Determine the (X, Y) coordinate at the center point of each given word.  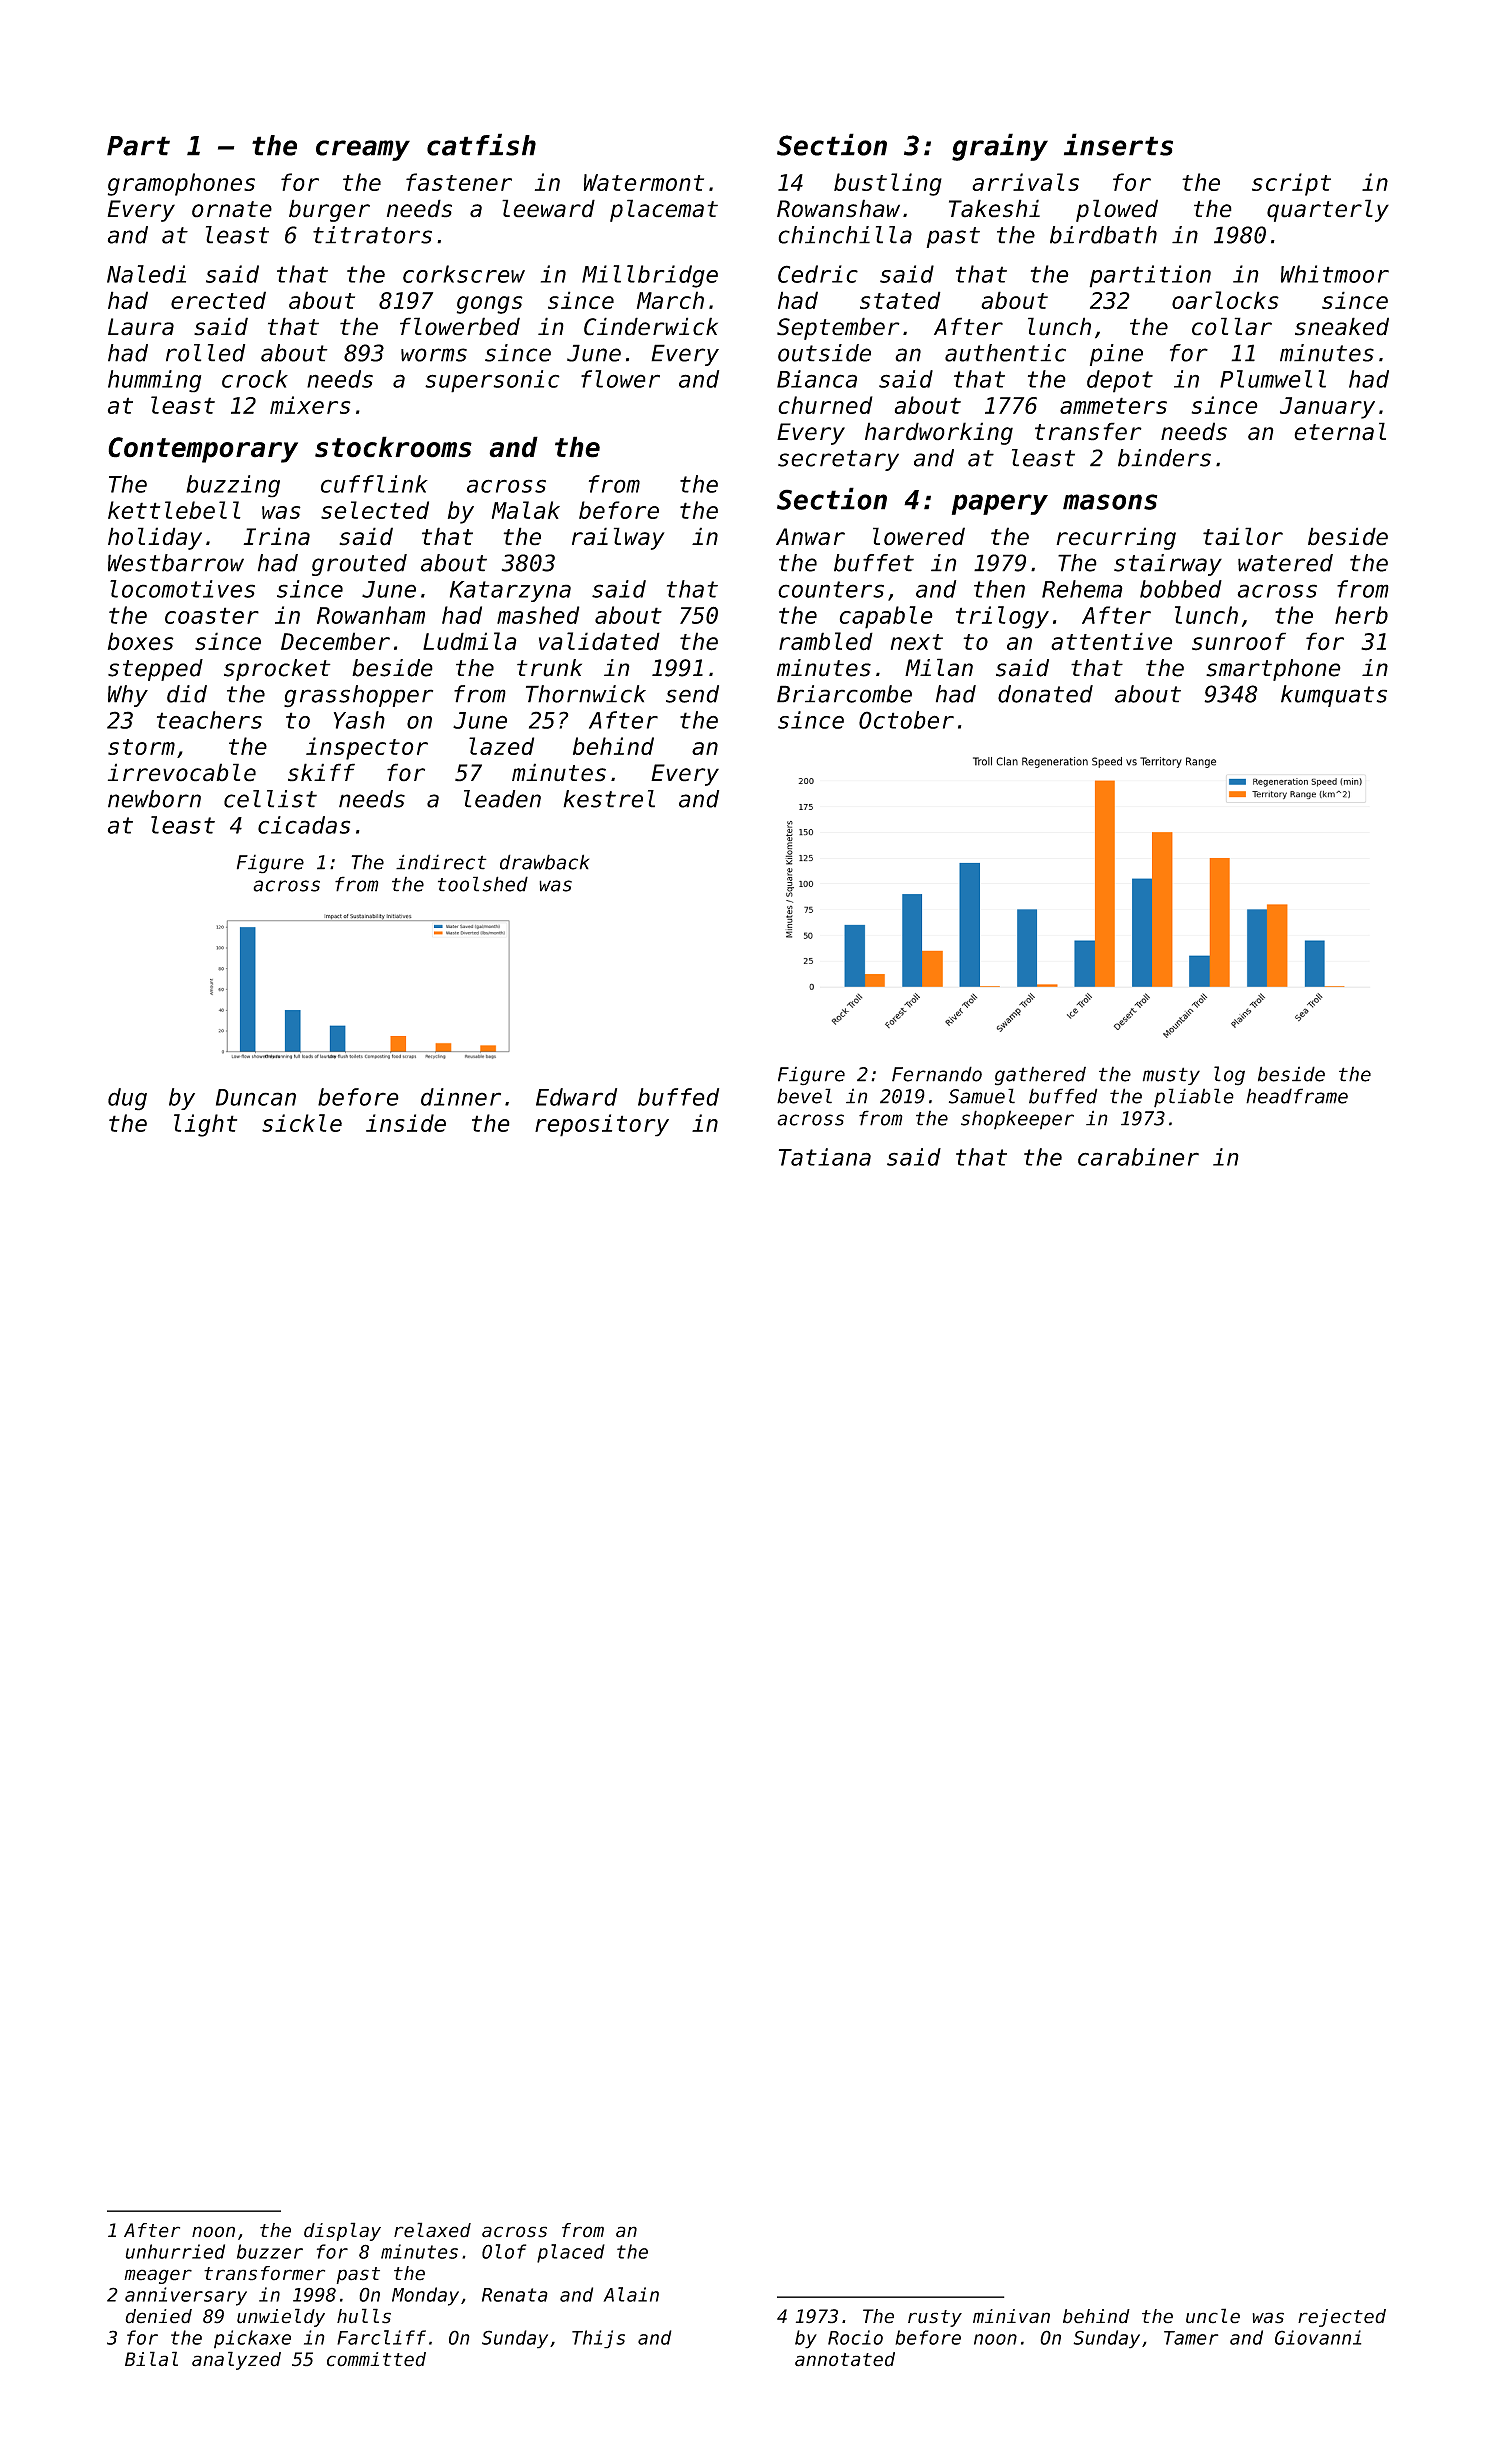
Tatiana (825, 1157)
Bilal (151, 2359)
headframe (1297, 1096)
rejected (1342, 2318)
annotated (845, 2359)
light (205, 1125)
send (692, 694)
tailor (1243, 536)
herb (1361, 615)
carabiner (1138, 1157)
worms (434, 355)
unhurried (175, 2251)
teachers (209, 720)
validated (599, 641)
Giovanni (1318, 2337)
